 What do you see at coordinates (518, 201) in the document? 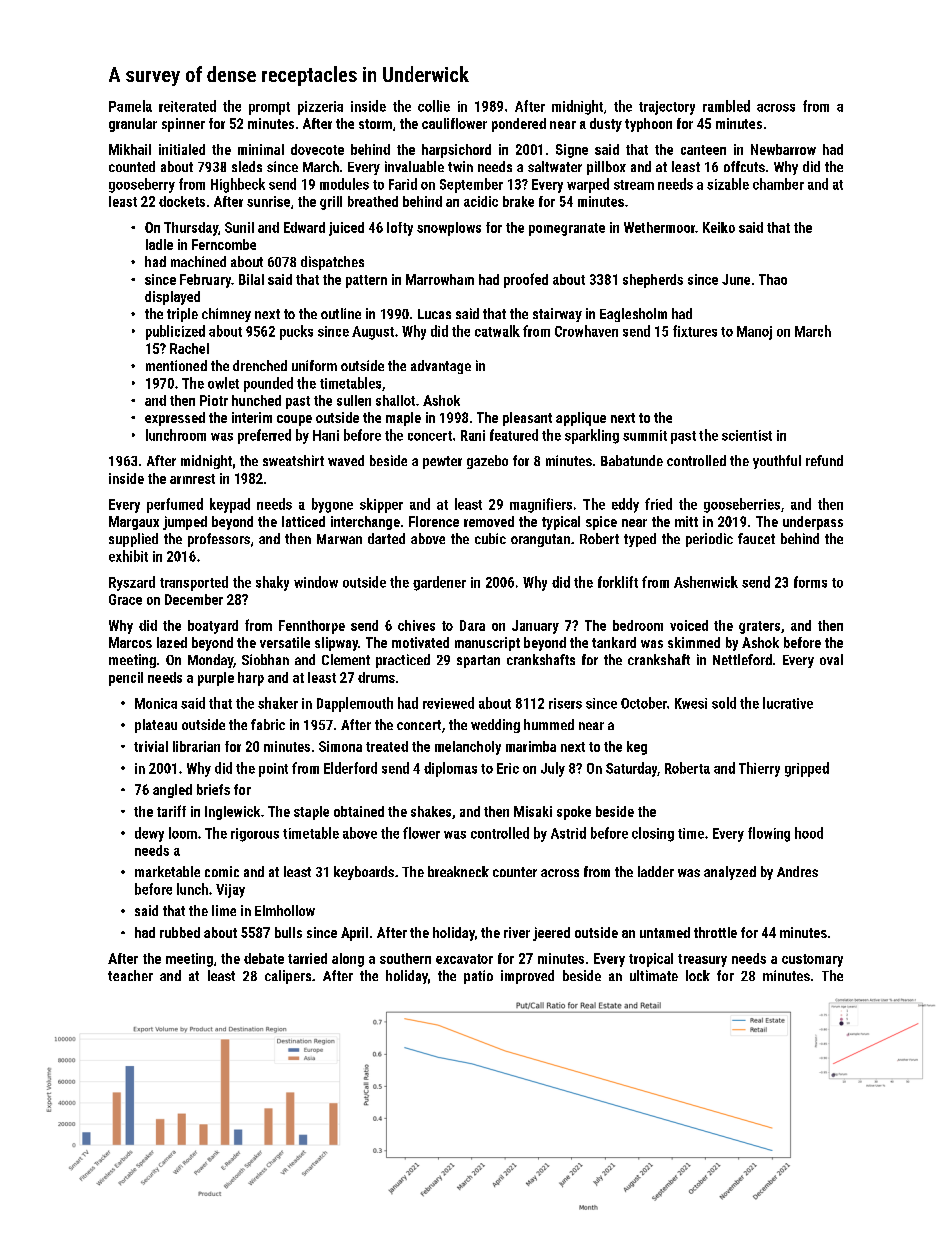
I see `brake` at bounding box center [518, 201].
